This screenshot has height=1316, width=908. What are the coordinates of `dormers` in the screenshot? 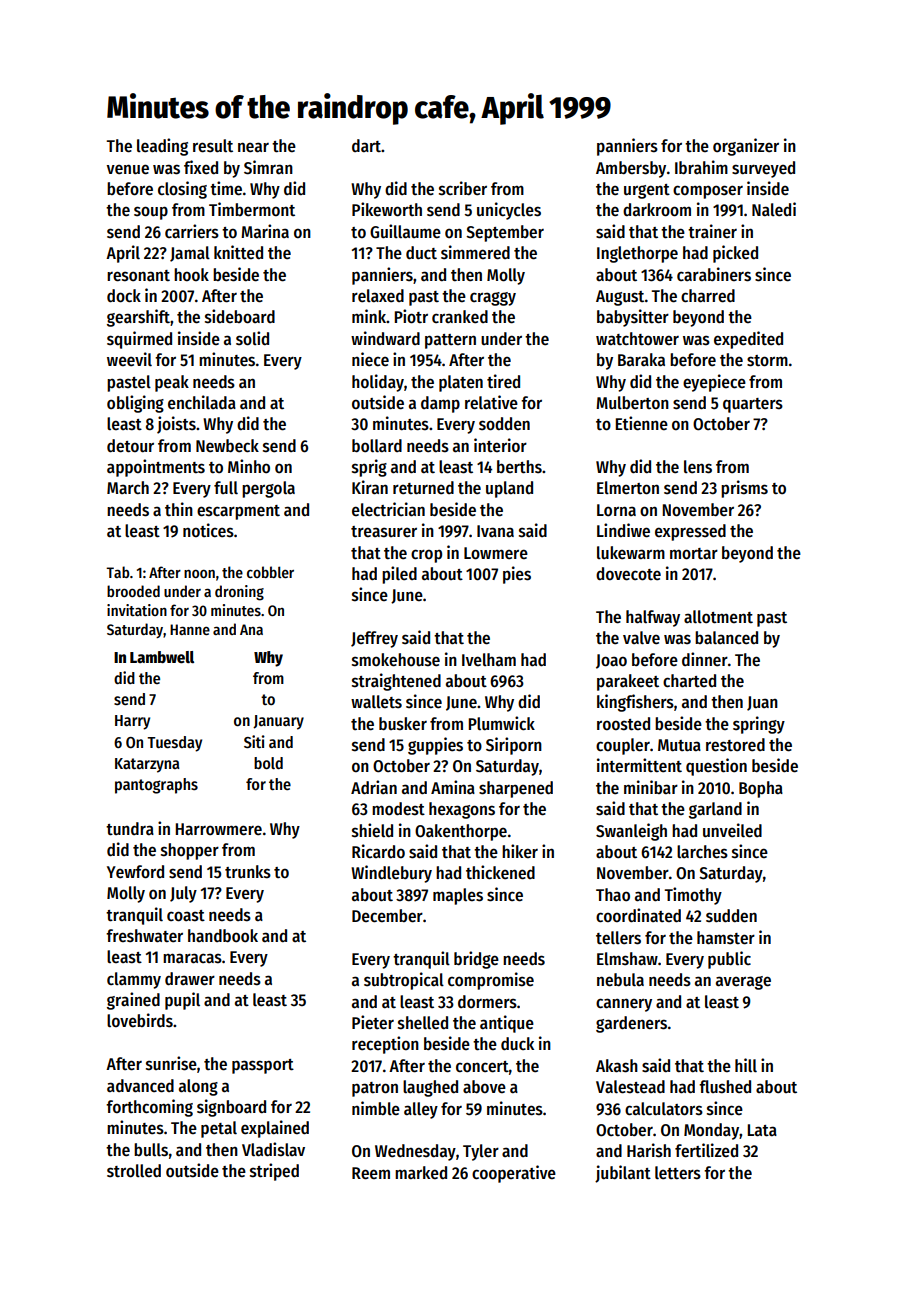 It's located at (487, 1002).
